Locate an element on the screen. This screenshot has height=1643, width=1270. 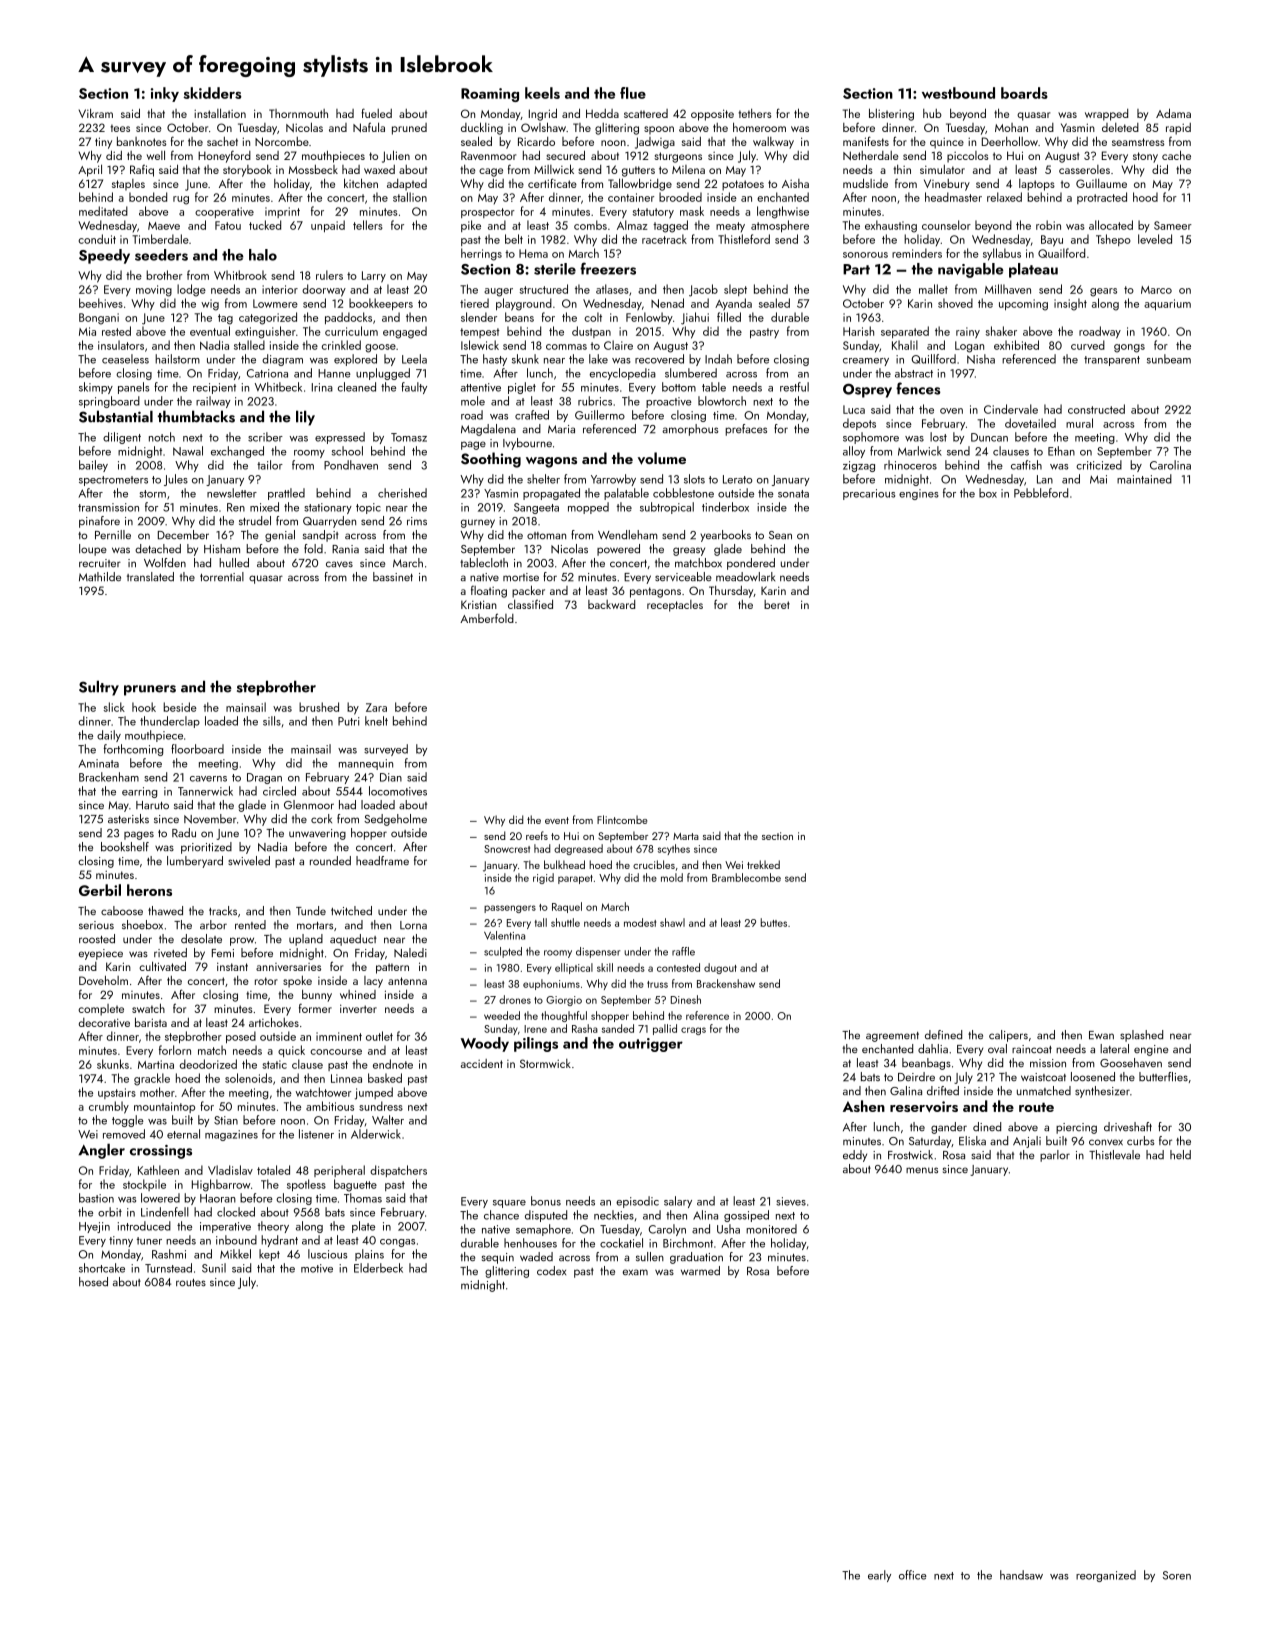
Nenad is located at coordinates (667, 303).
